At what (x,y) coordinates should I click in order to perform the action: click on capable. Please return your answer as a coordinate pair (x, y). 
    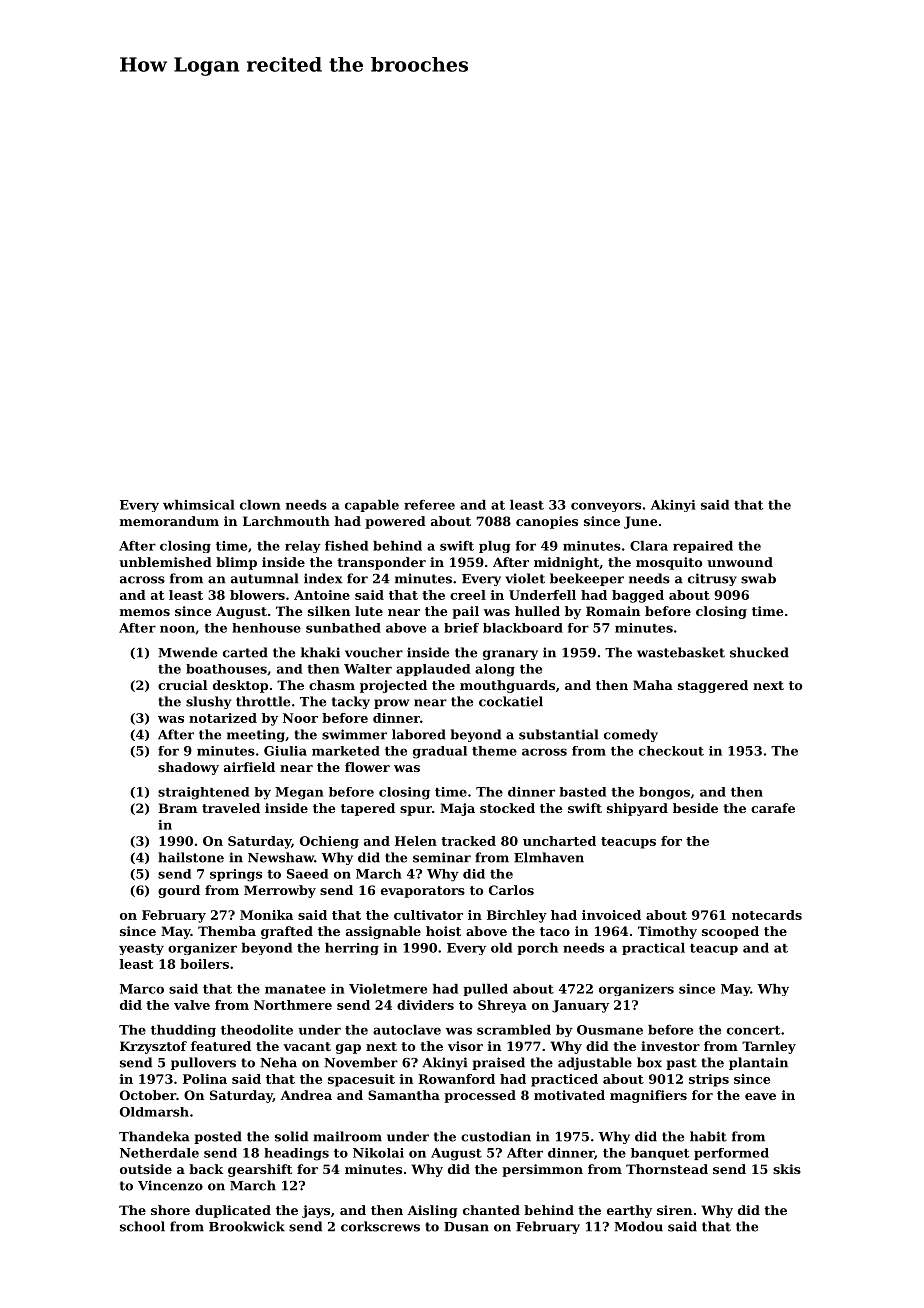
    Looking at the image, I should click on (372, 506).
